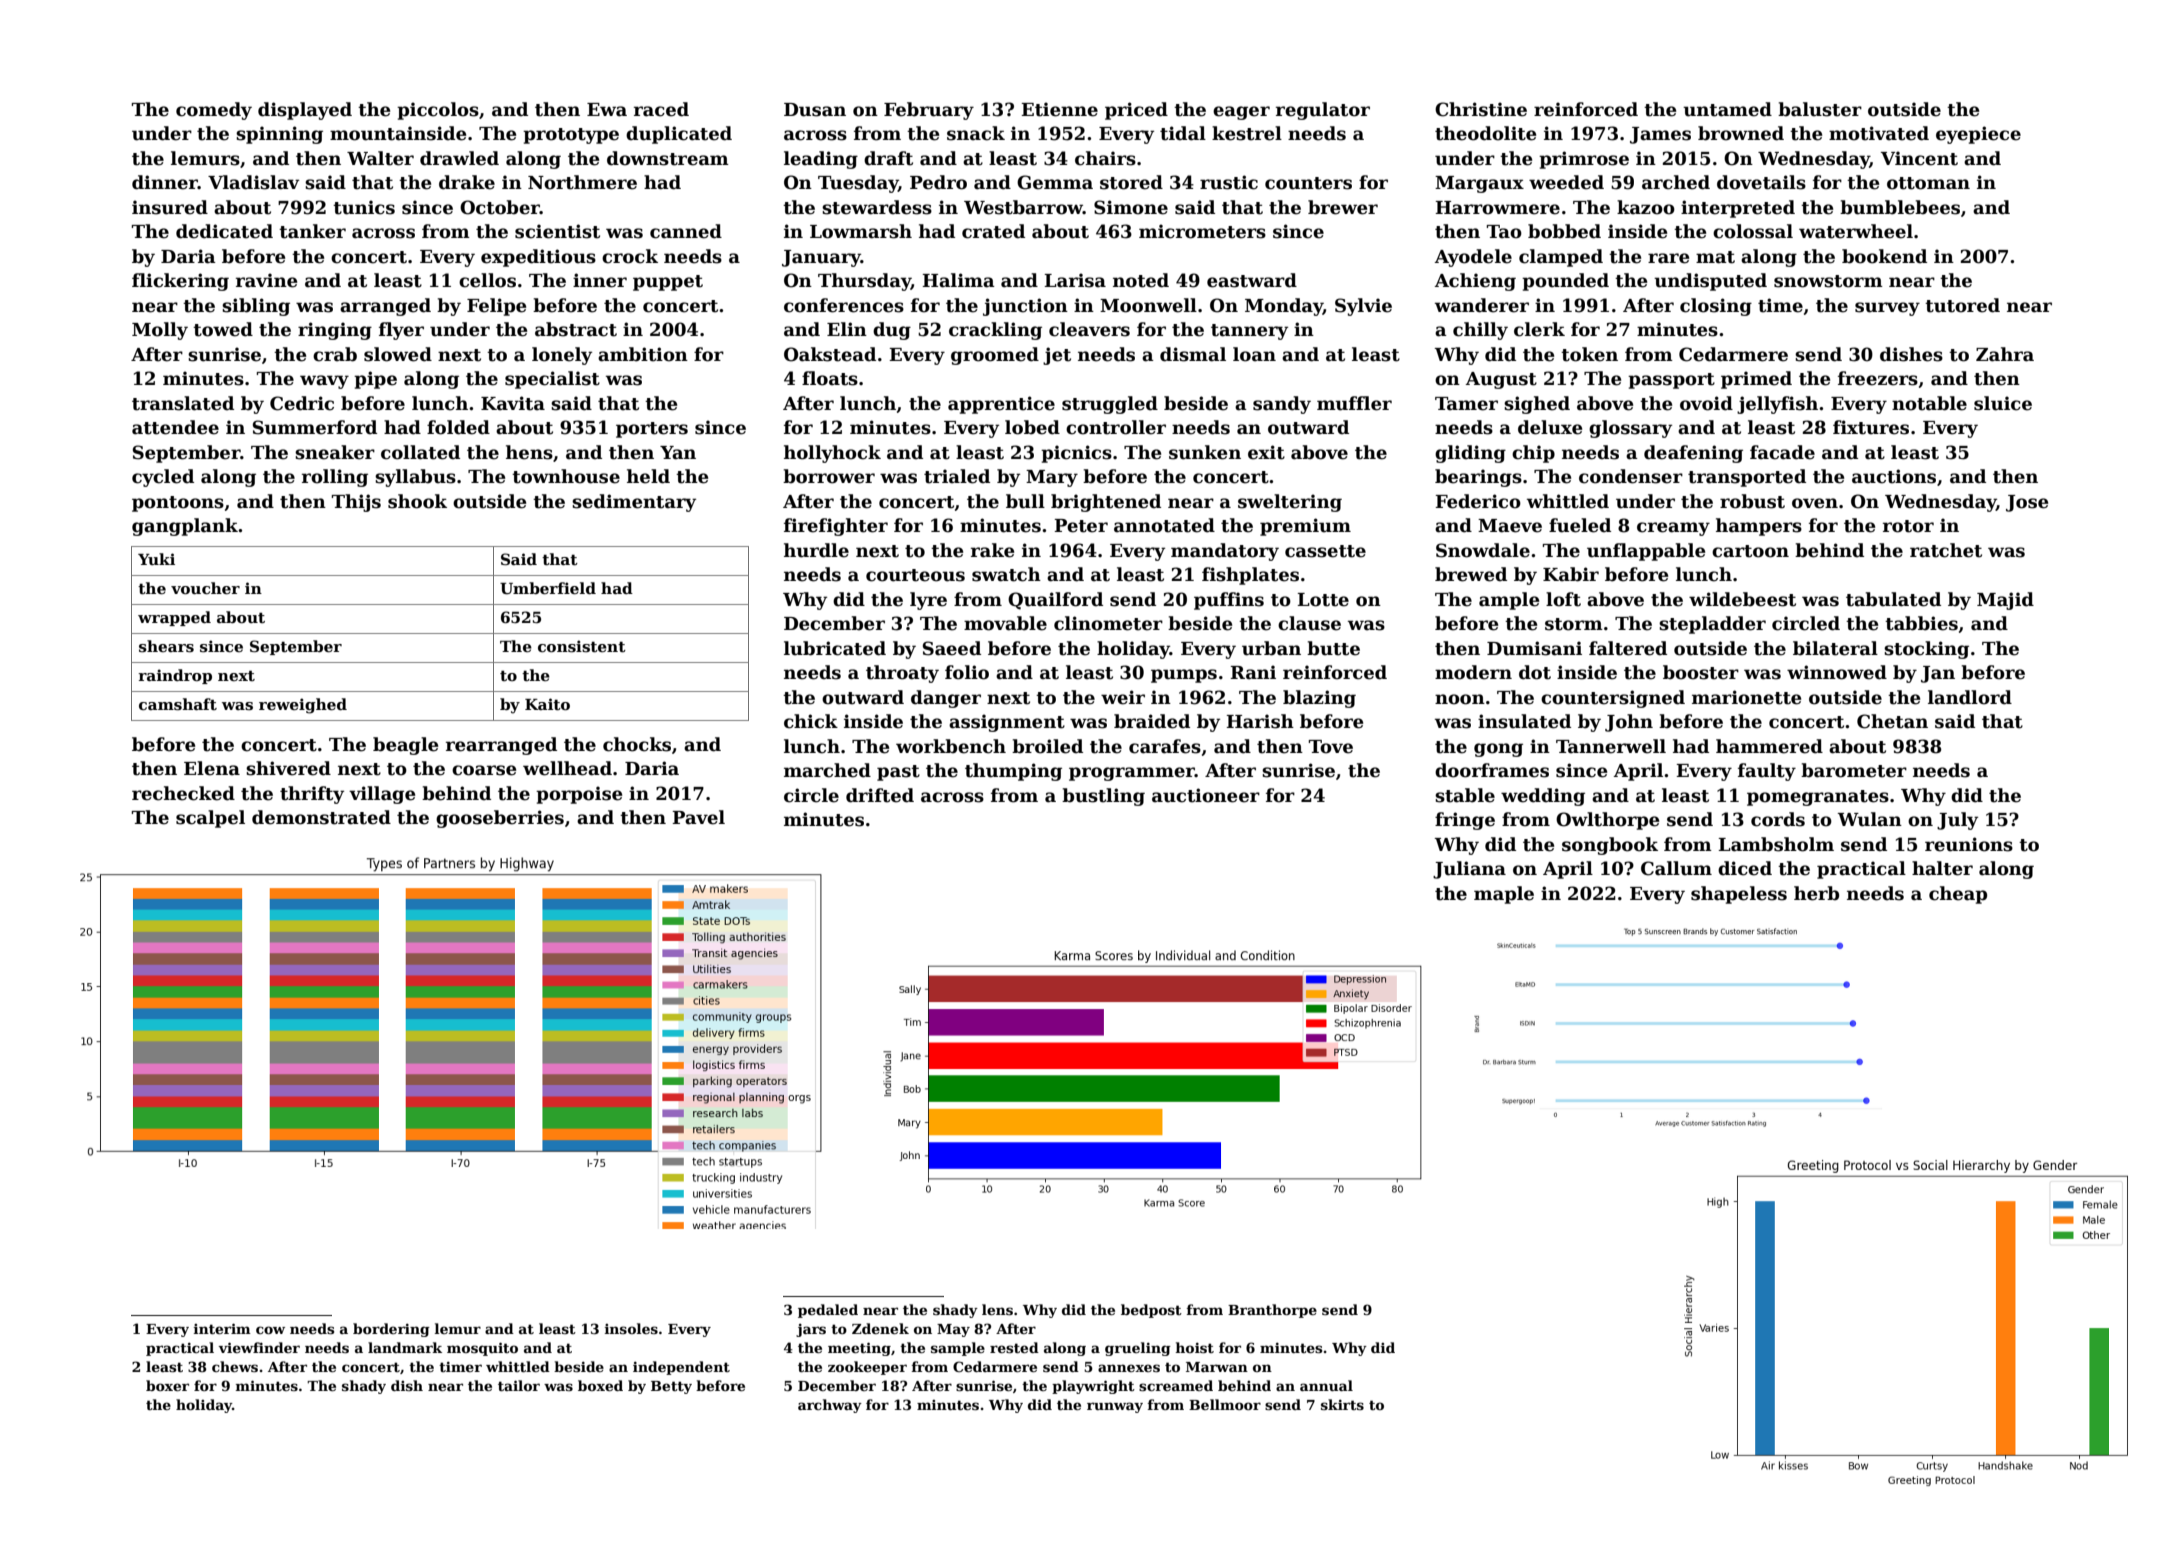  What do you see at coordinates (668, 283) in the image?
I see `puppet` at bounding box center [668, 283].
